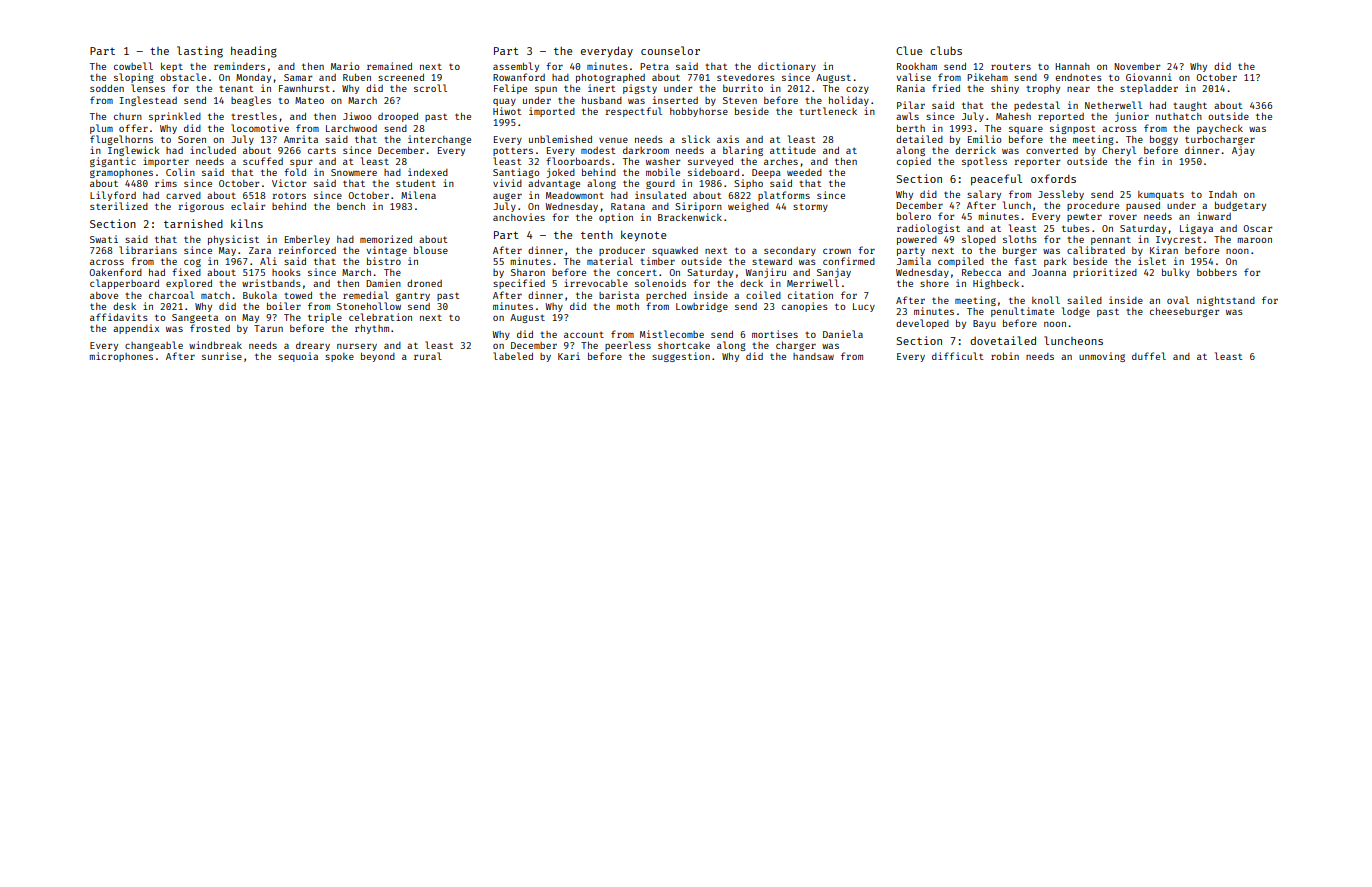 This screenshot has height=887, width=1372. Describe the element at coordinates (298, 77) in the screenshot. I see `Samar` at that location.
